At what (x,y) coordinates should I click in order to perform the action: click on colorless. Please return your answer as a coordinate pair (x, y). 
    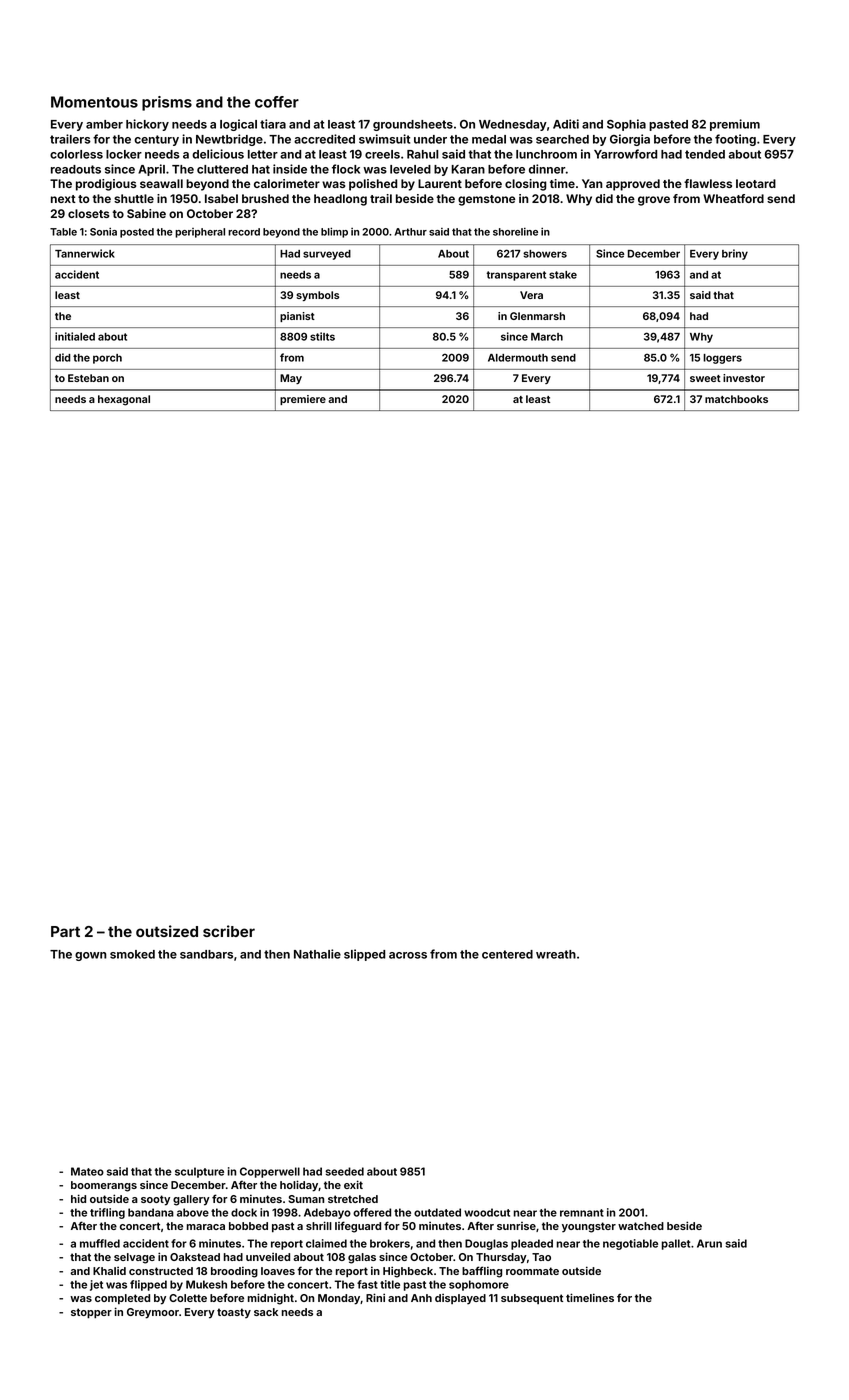
    Looking at the image, I should click on (76, 154).
